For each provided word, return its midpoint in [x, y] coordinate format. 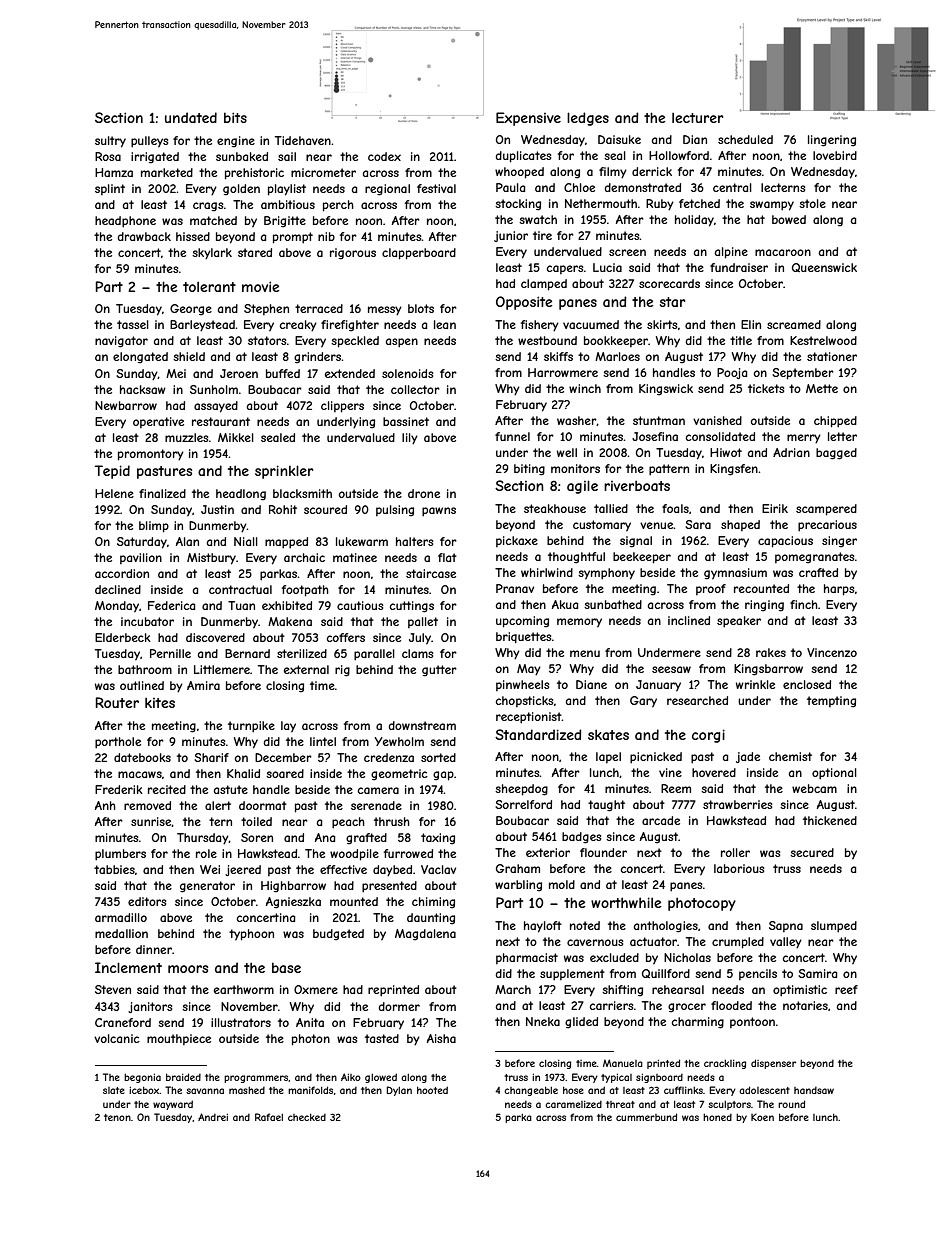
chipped [835, 422]
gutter [439, 671]
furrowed [408, 853]
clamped [544, 285]
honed [717, 1117]
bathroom [145, 669]
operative [158, 422]
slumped [834, 927]
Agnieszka [293, 903]
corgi [708, 736]
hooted [432, 1090]
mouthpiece [179, 1039]
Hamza [114, 172]
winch [585, 388]
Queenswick [824, 267]
